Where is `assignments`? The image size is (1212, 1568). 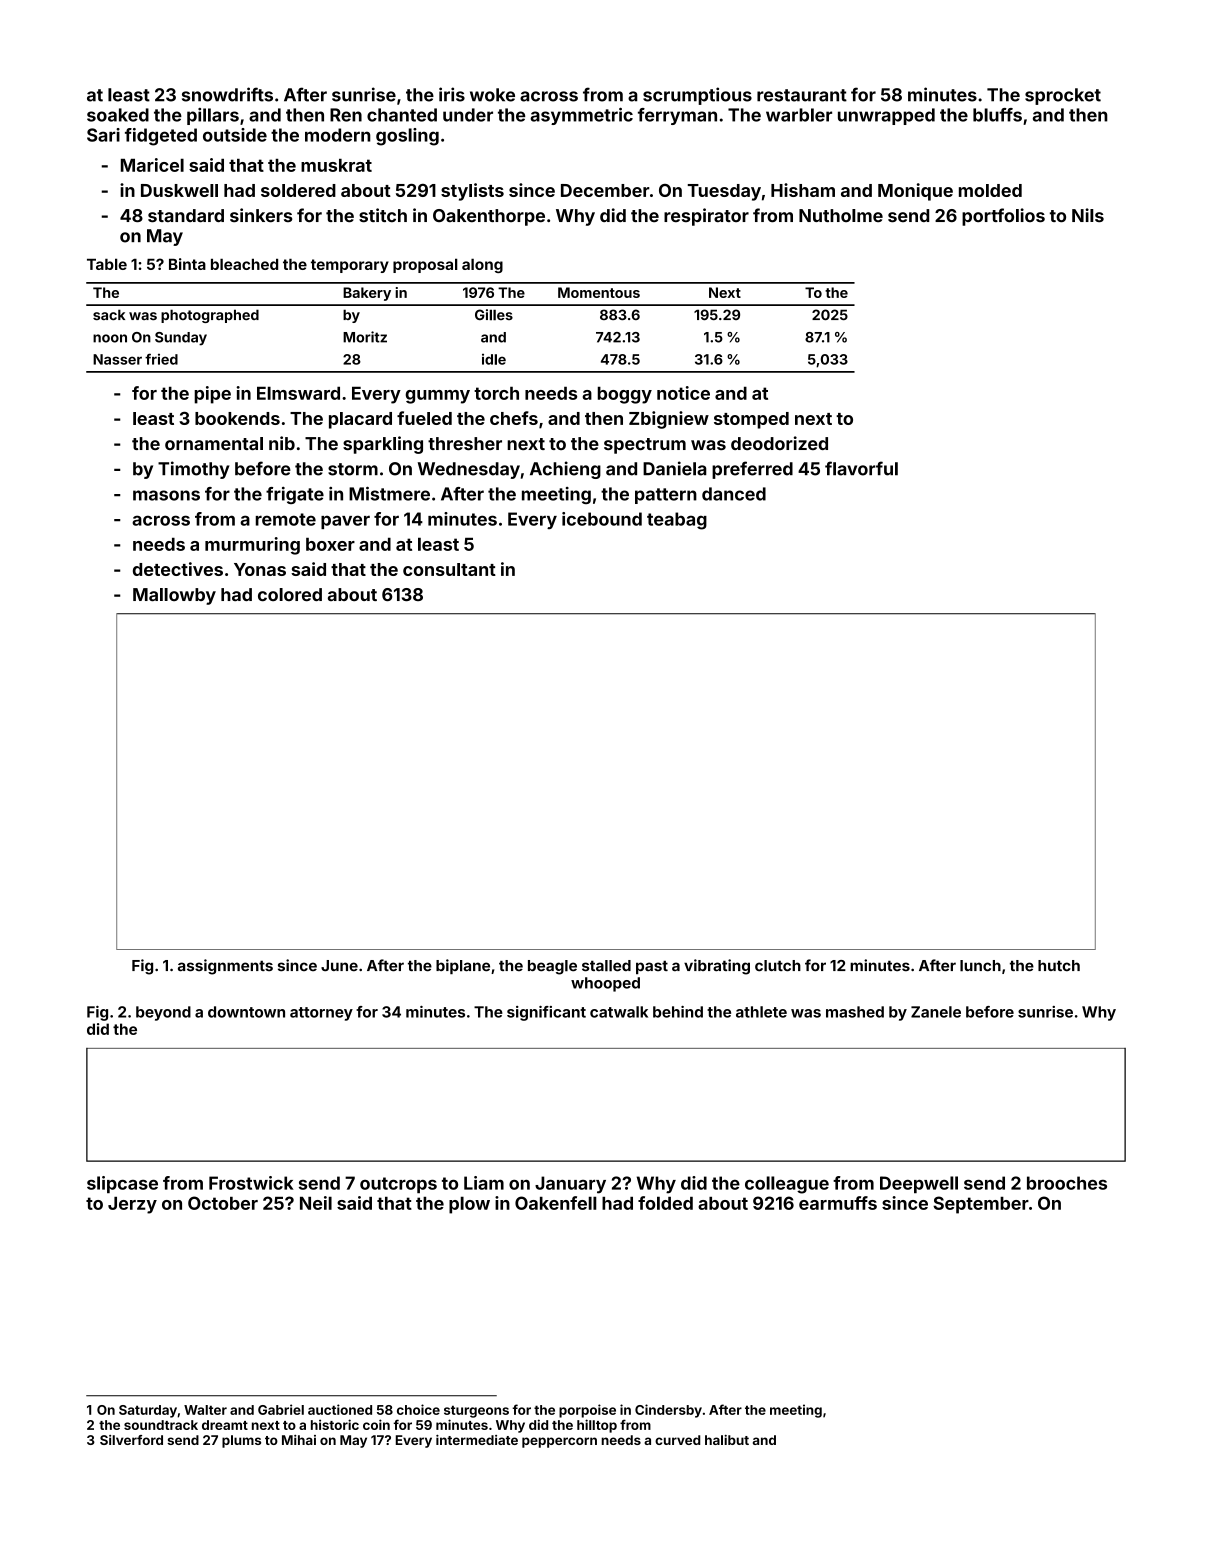 assignments is located at coordinates (225, 967).
